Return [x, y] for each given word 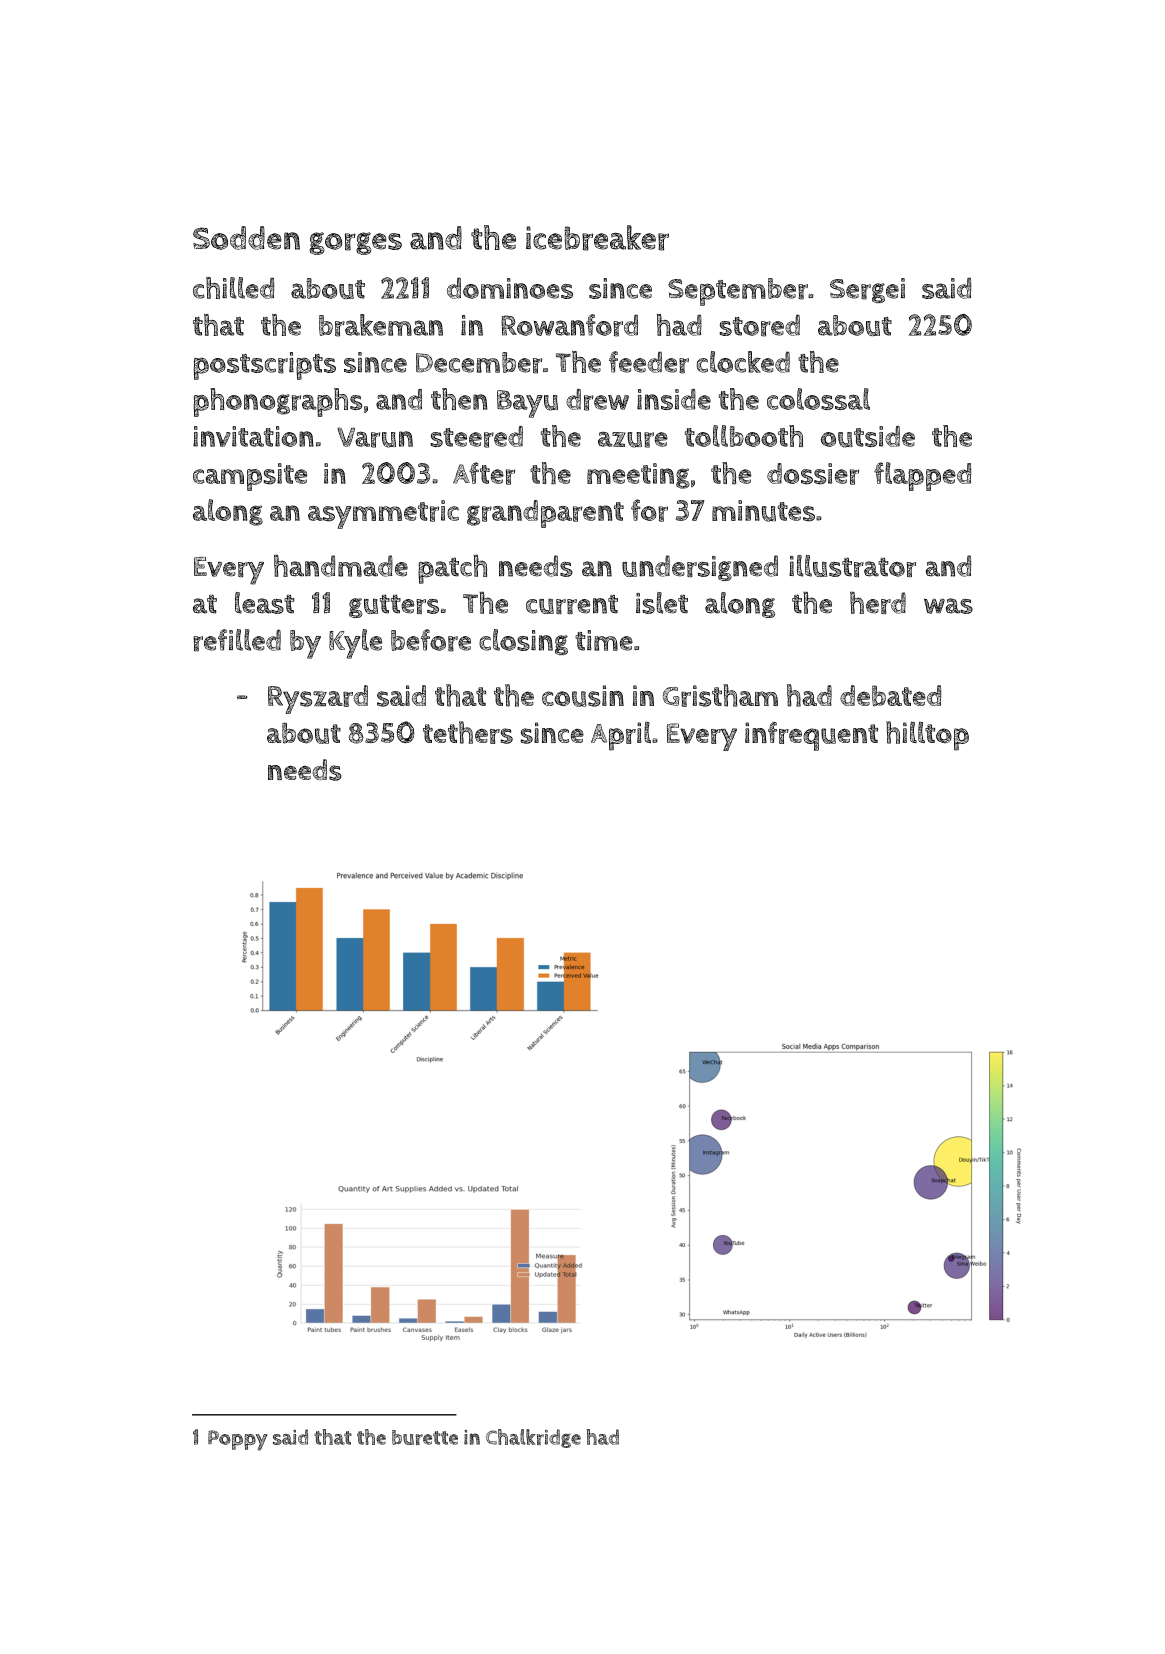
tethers [468, 732]
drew [597, 400]
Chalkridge [533, 1438]
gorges [355, 243]
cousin [583, 696]
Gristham [720, 695]
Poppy [238, 1440]
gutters [394, 606]
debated [890, 695]
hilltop [927, 736]
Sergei [867, 290]
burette [425, 1437]
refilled [237, 640]
